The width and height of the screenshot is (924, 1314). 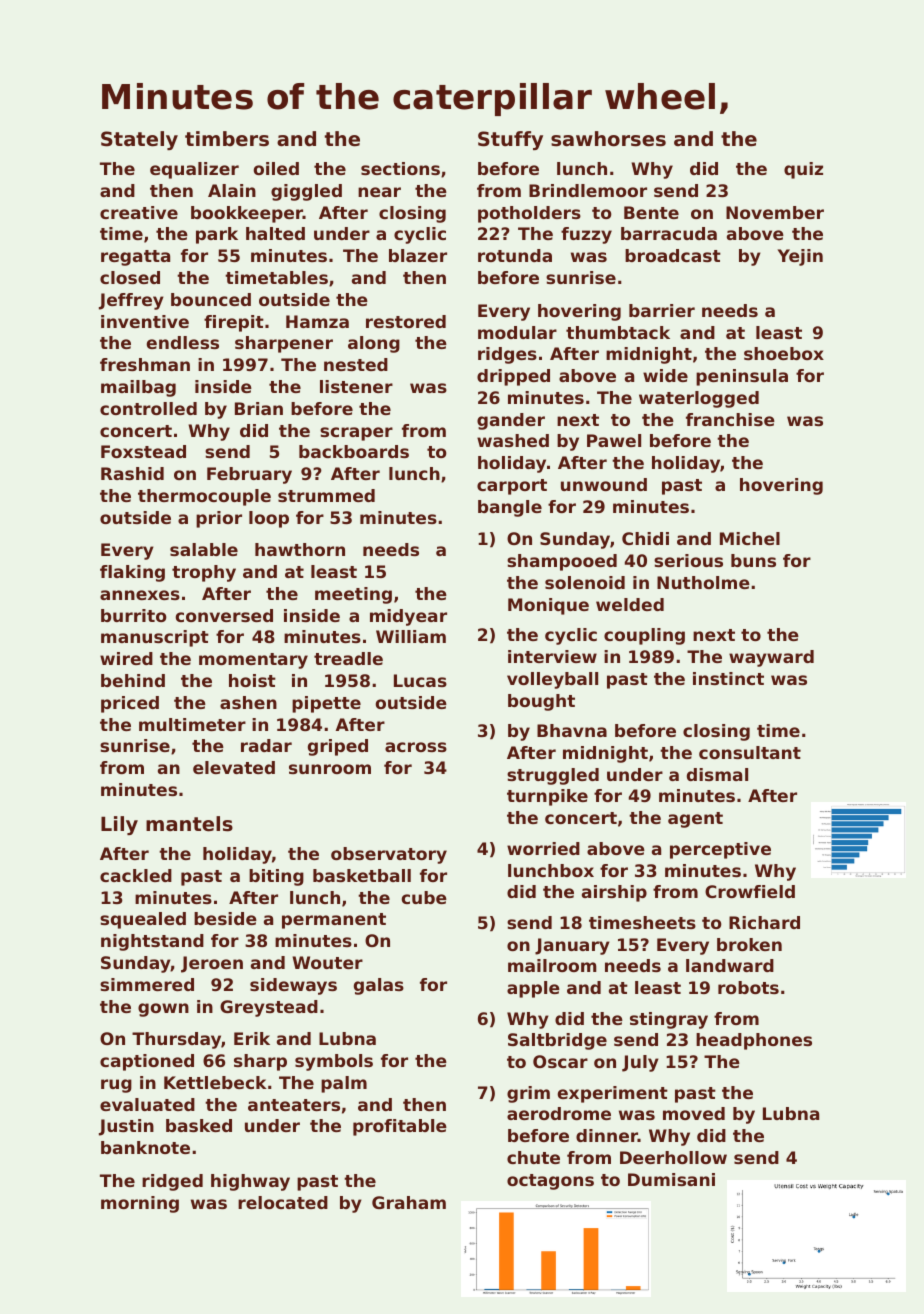 I want to click on loop, so click(x=269, y=519).
